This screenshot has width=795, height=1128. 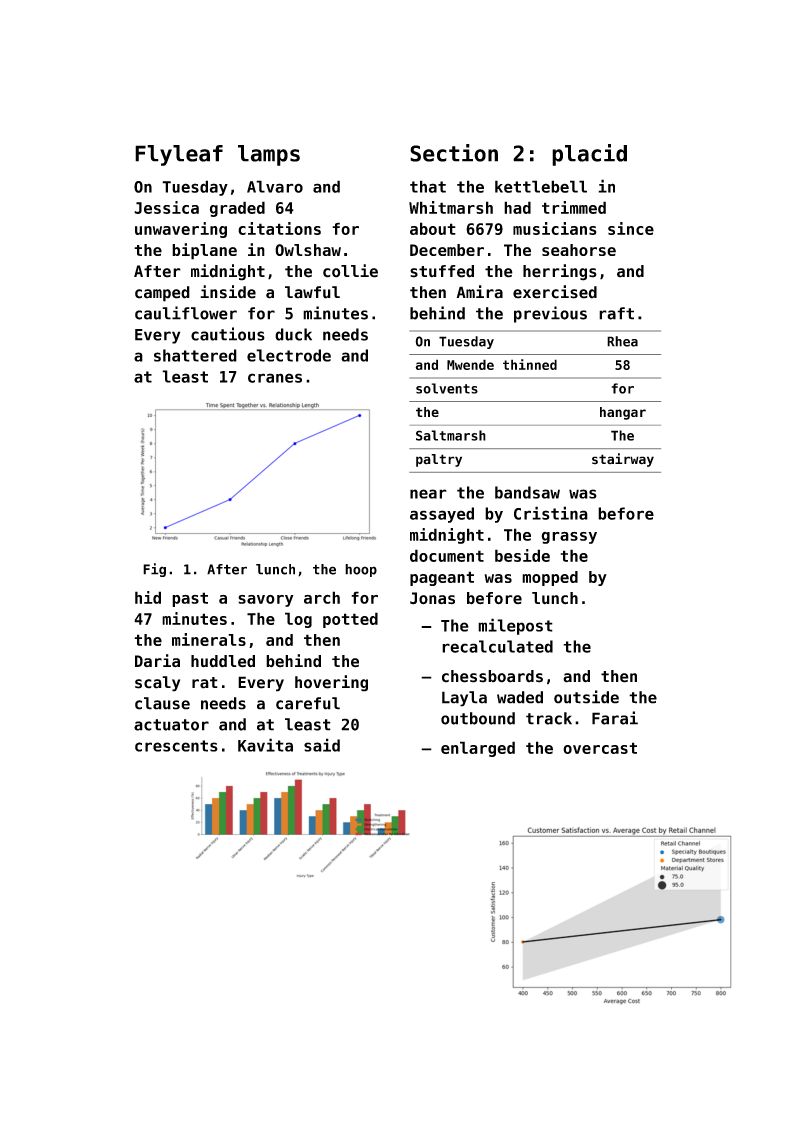 What do you see at coordinates (589, 155) in the screenshot?
I see `placid` at bounding box center [589, 155].
